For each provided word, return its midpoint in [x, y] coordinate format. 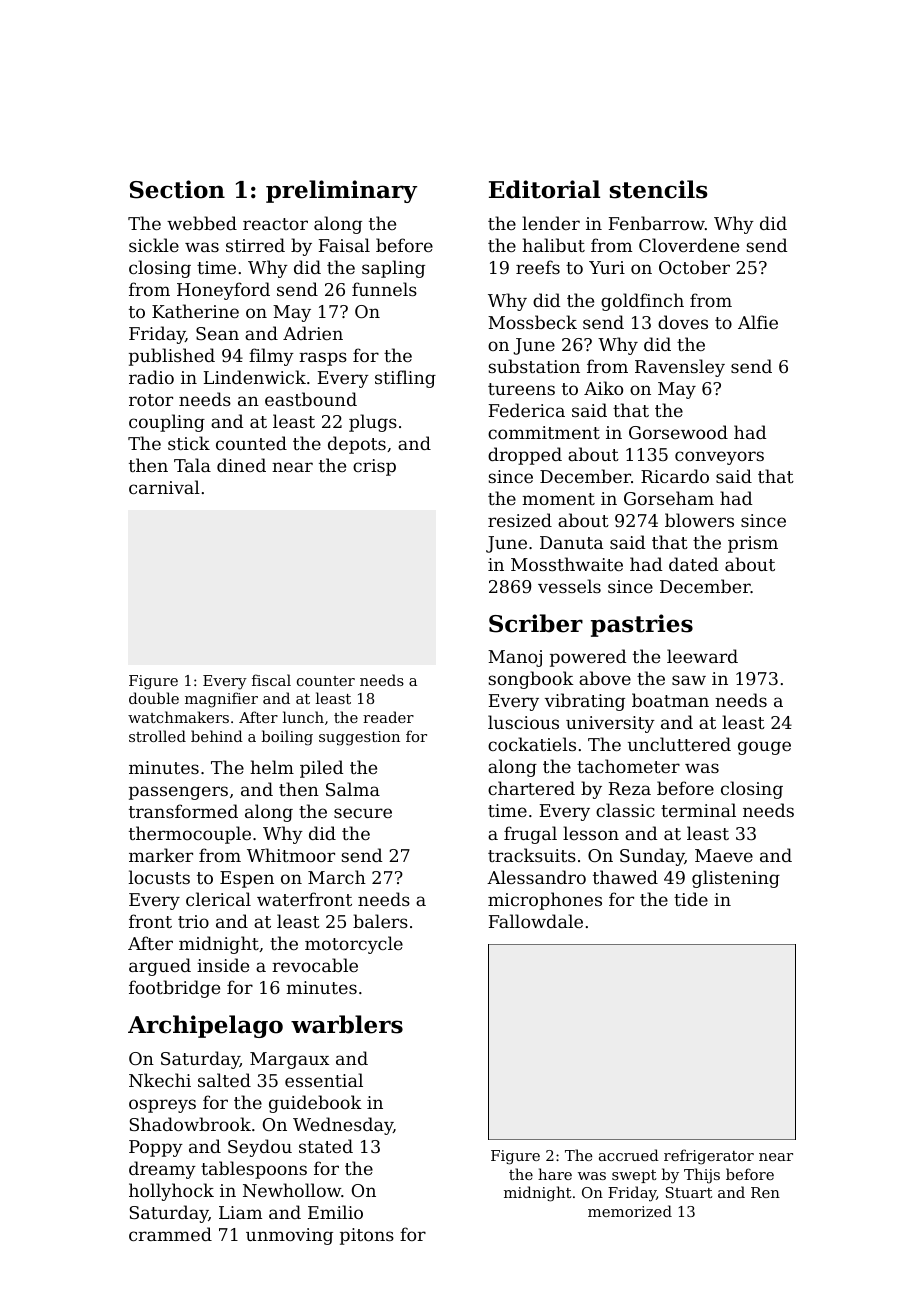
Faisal [344, 245]
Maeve [724, 855]
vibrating [585, 702]
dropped [525, 456]
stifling [405, 379]
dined [241, 465]
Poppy [156, 1148]
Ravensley [680, 368]
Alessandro [536, 877]
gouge [764, 748]
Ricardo [675, 476]
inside [223, 965]
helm [272, 767]
